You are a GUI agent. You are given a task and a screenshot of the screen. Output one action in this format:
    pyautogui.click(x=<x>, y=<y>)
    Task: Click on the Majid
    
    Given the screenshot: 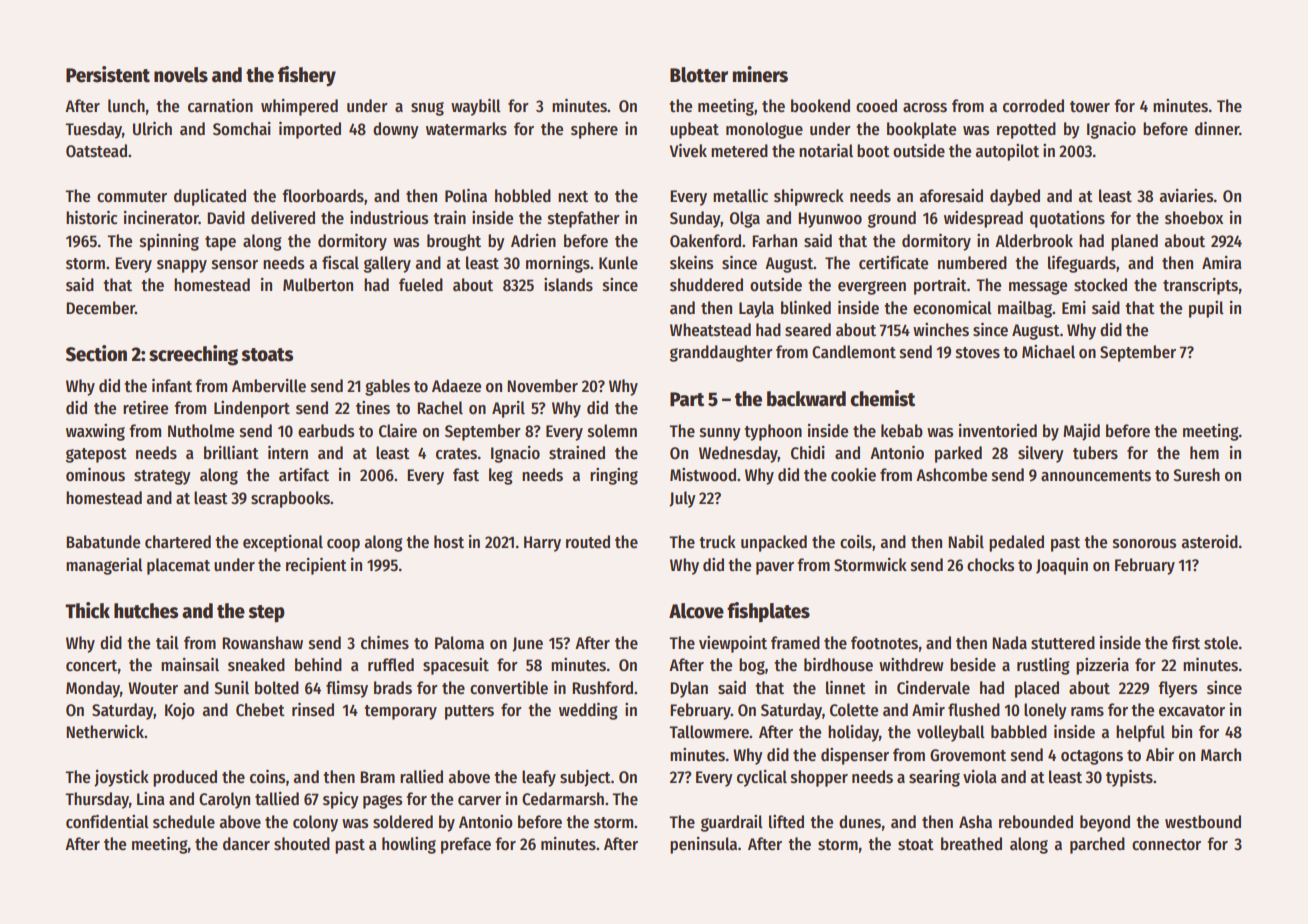 What is the action you would take?
    pyautogui.click(x=1081, y=432)
